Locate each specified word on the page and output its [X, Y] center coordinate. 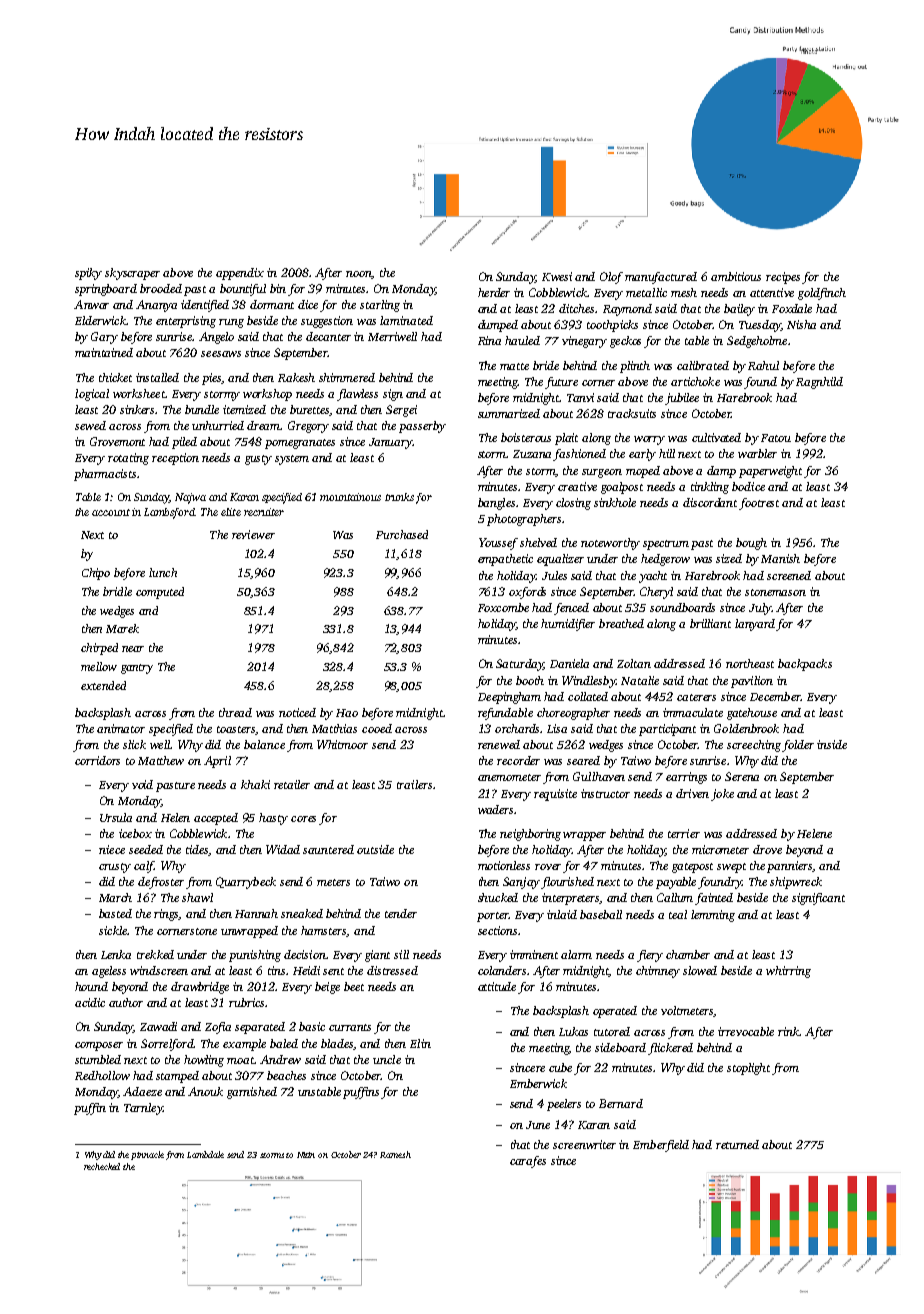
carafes [528, 1162]
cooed [377, 728]
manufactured [661, 278]
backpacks [805, 665]
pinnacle [147, 1155]
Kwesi [557, 276]
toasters [236, 730]
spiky [88, 274]
